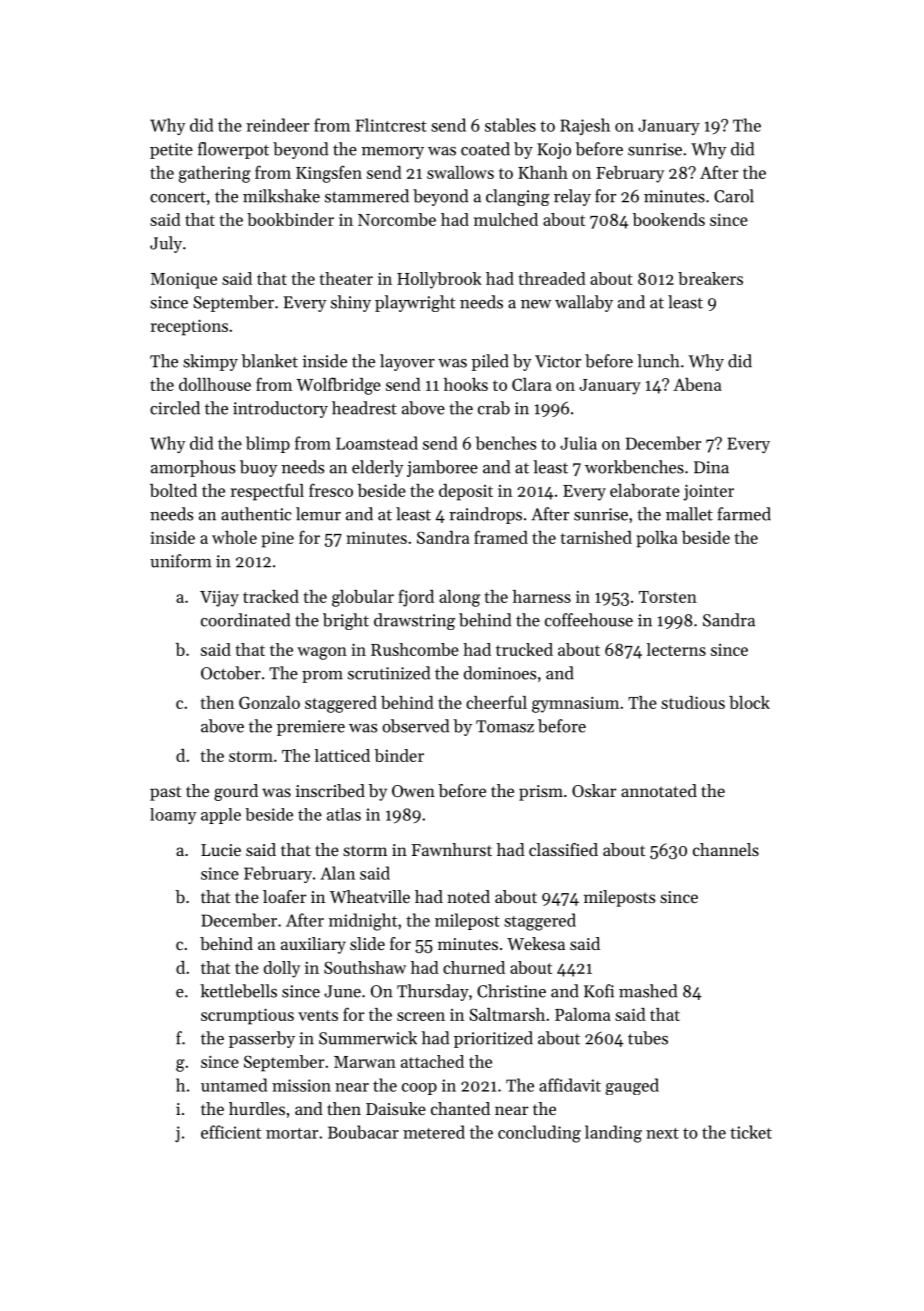  Describe the element at coordinates (648, 991) in the document. I see `mashed` at that location.
